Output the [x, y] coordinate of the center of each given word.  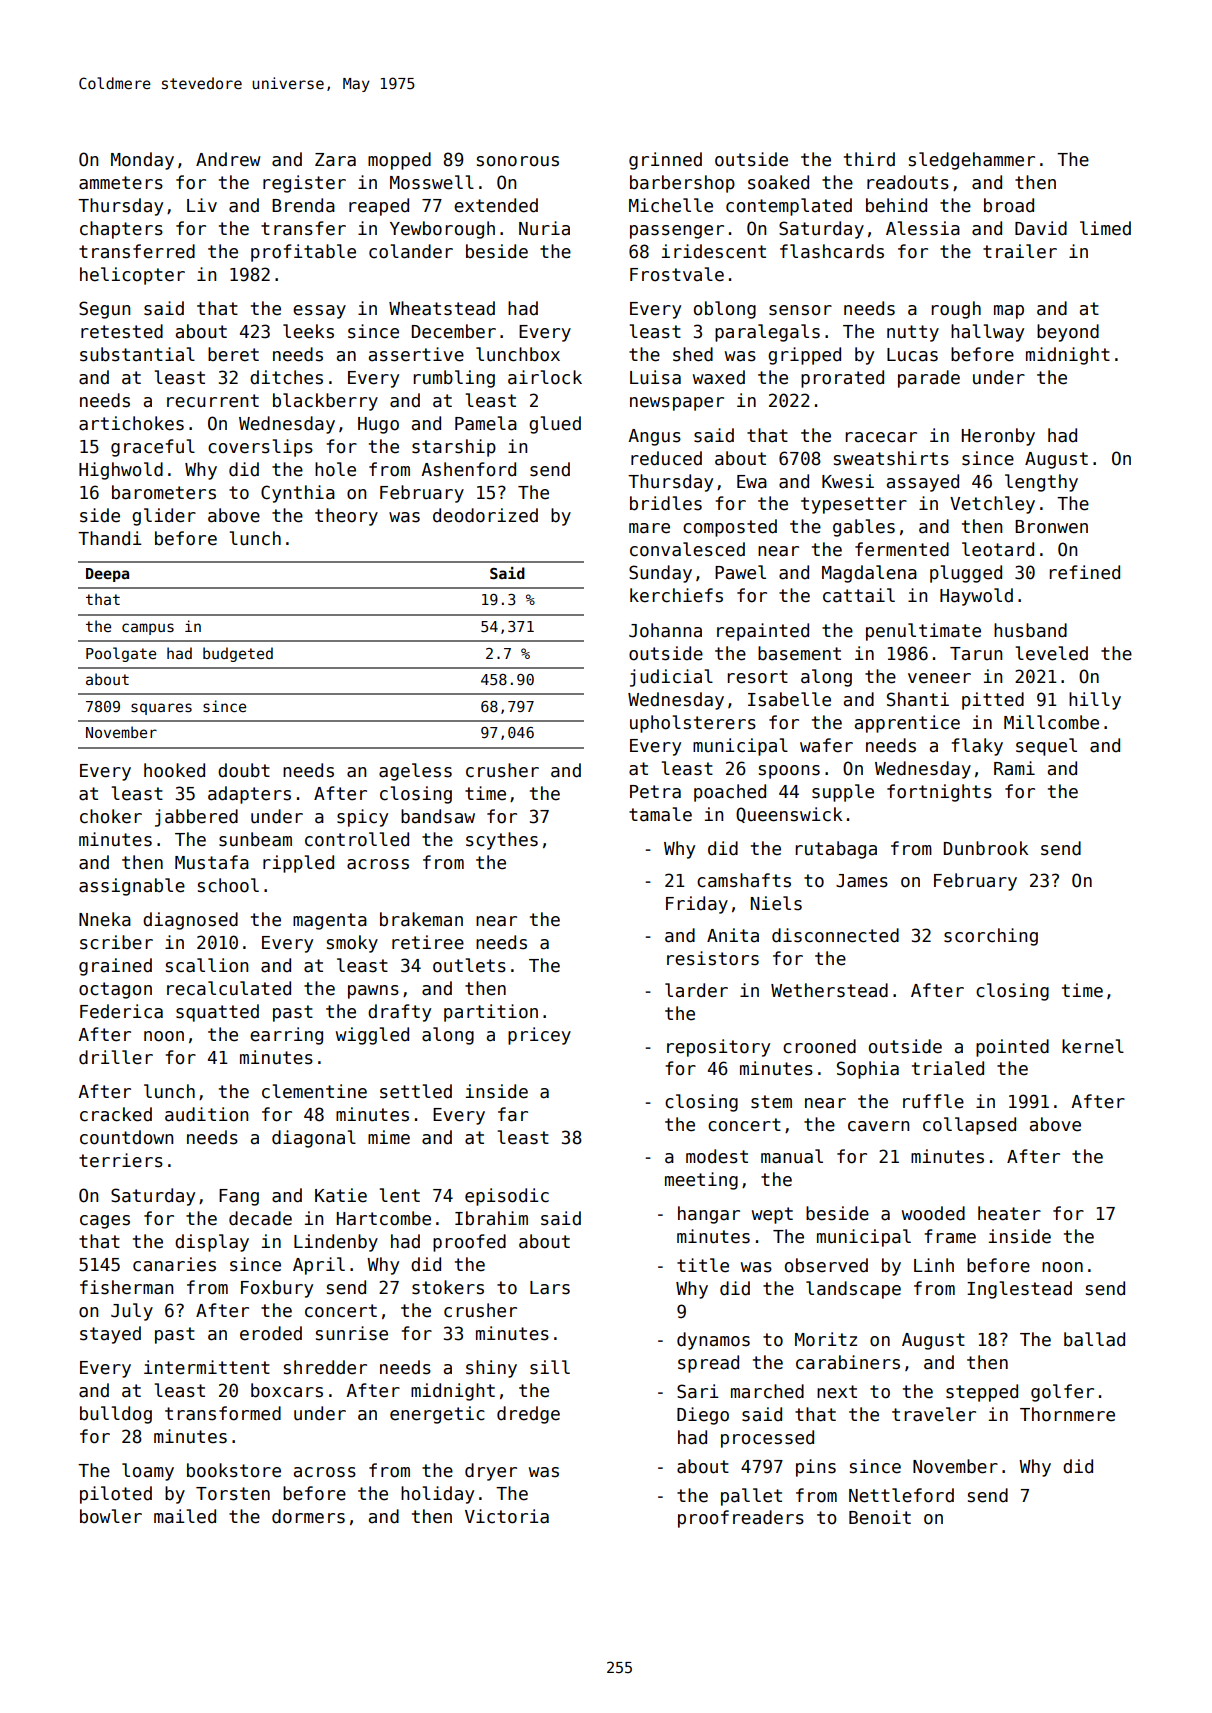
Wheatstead [442, 308]
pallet [751, 1497]
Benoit [880, 1517]
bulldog [116, 1415]
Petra [655, 792]
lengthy [1041, 483]
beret [233, 354]
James [862, 881]
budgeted [238, 654]
